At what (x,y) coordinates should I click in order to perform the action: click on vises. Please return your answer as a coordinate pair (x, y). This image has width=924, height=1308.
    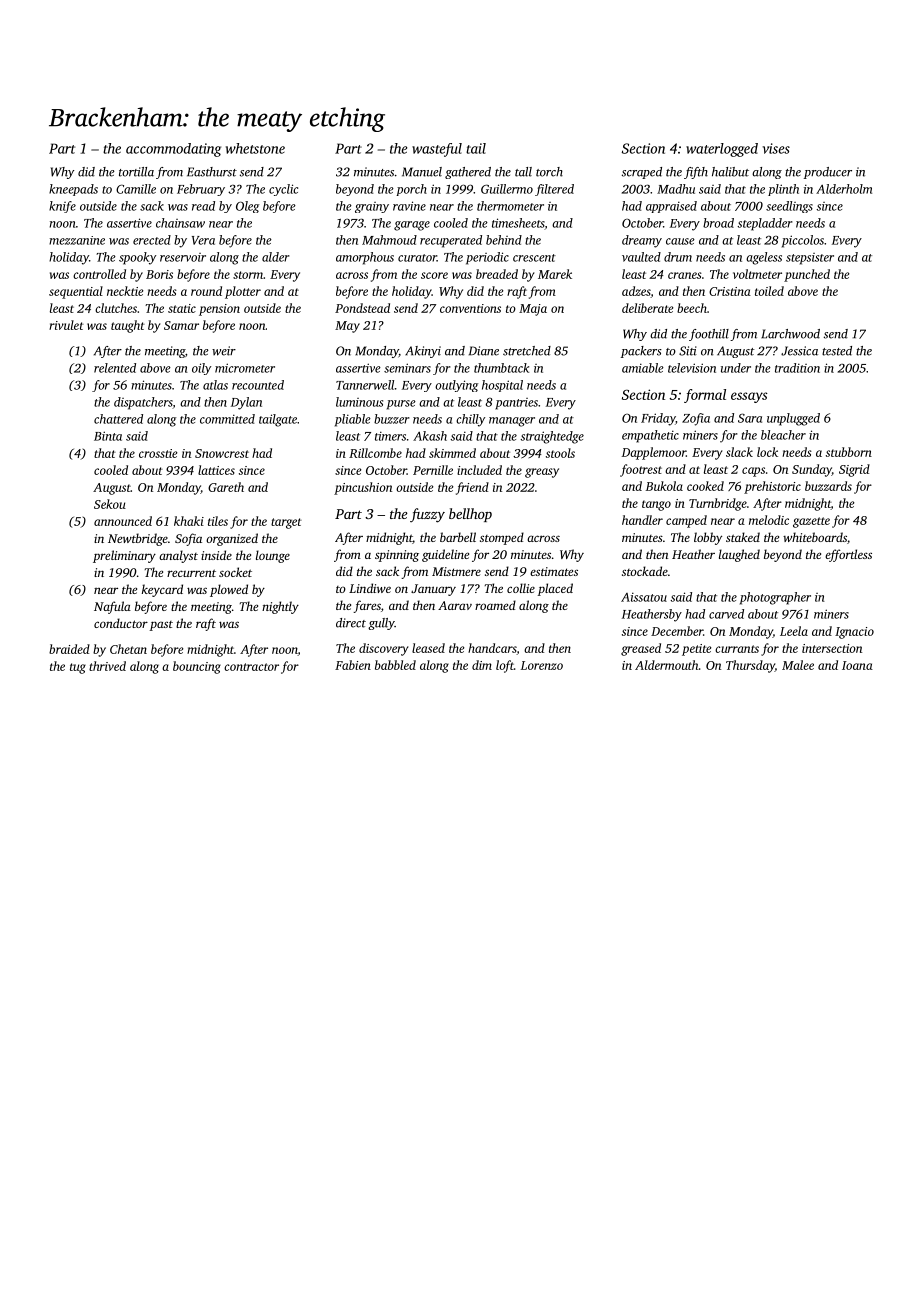
    Looking at the image, I should click on (776, 148).
